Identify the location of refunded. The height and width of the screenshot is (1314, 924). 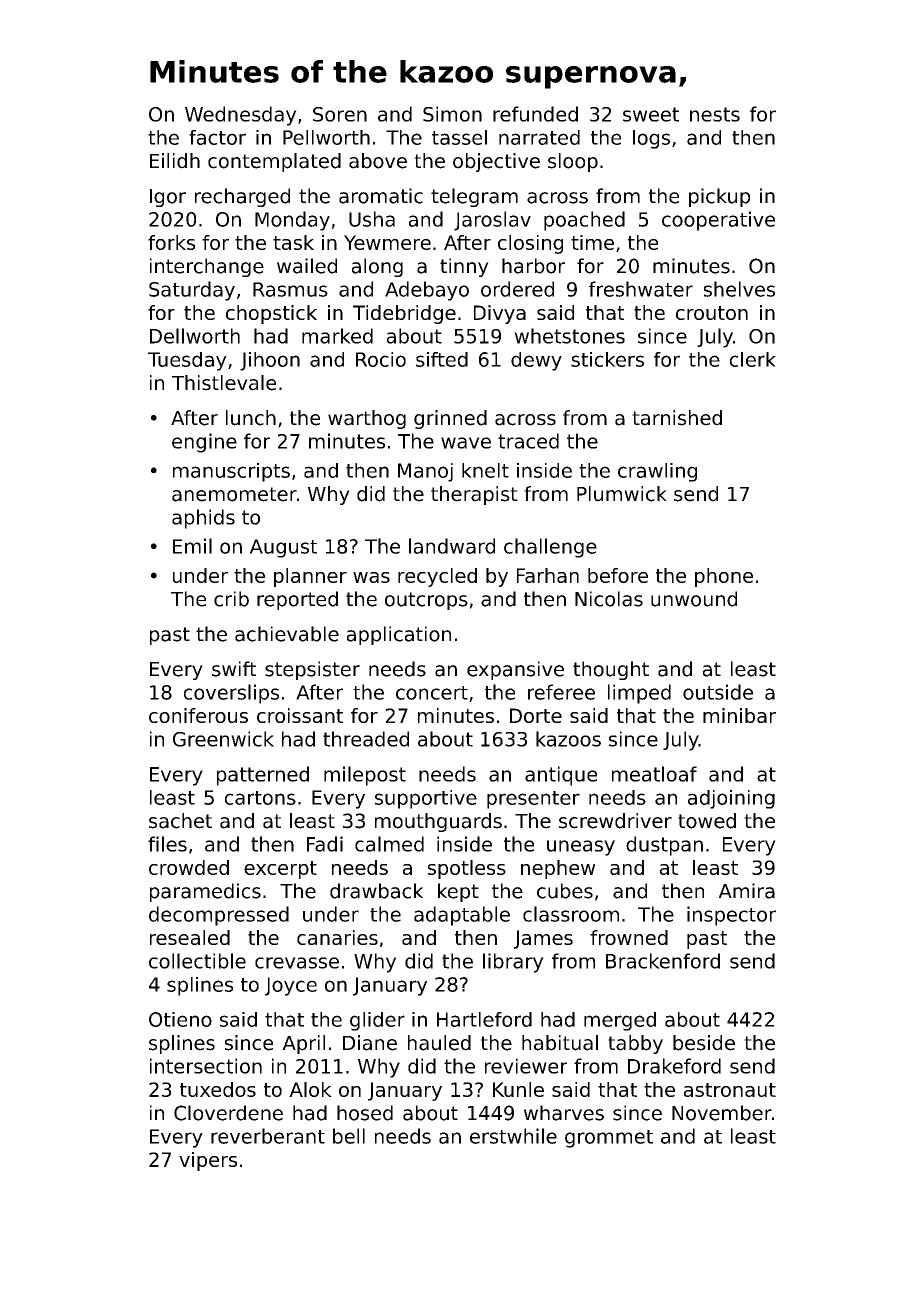
(535, 114).
